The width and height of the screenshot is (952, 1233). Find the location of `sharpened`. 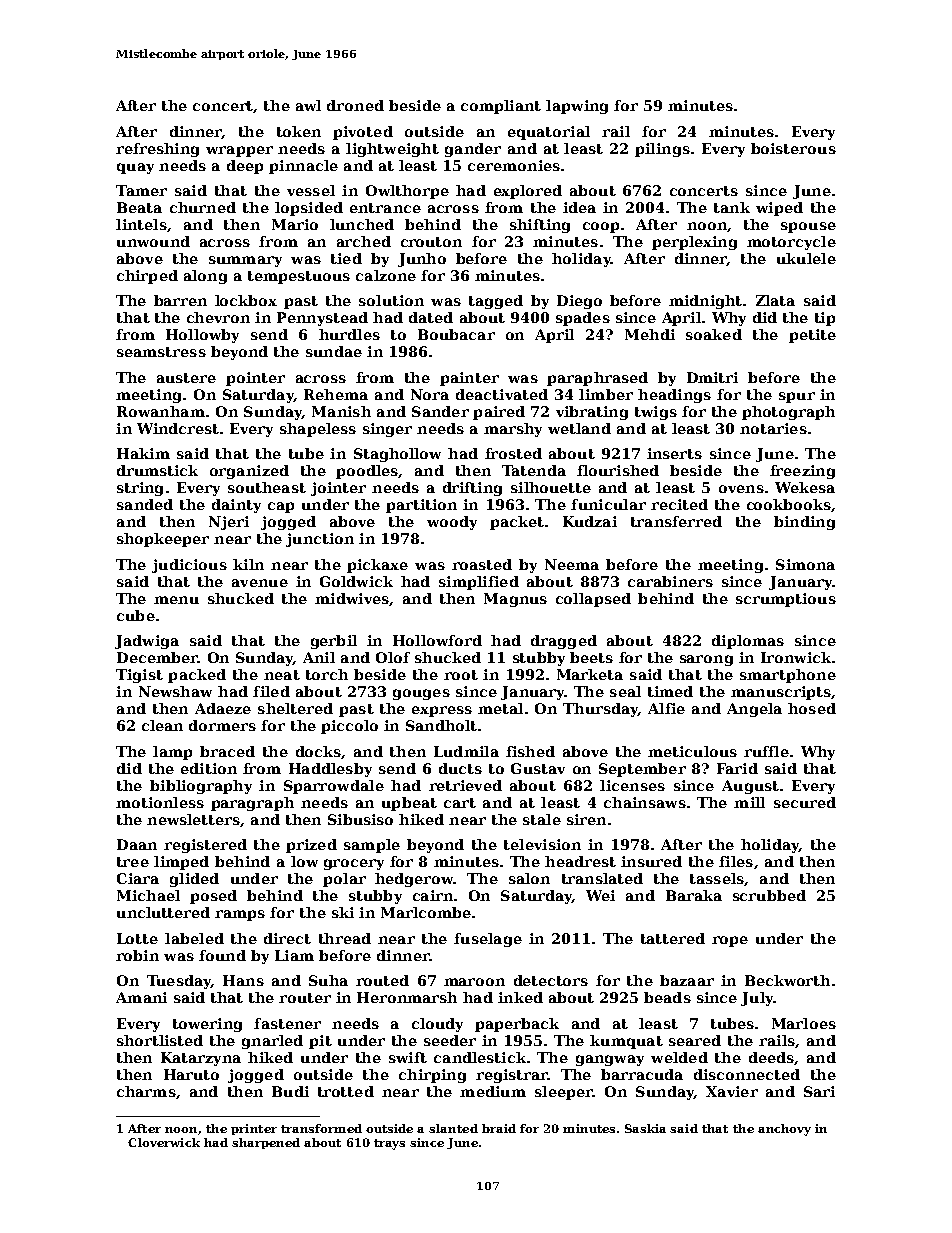

sharpened is located at coordinates (266, 1143).
